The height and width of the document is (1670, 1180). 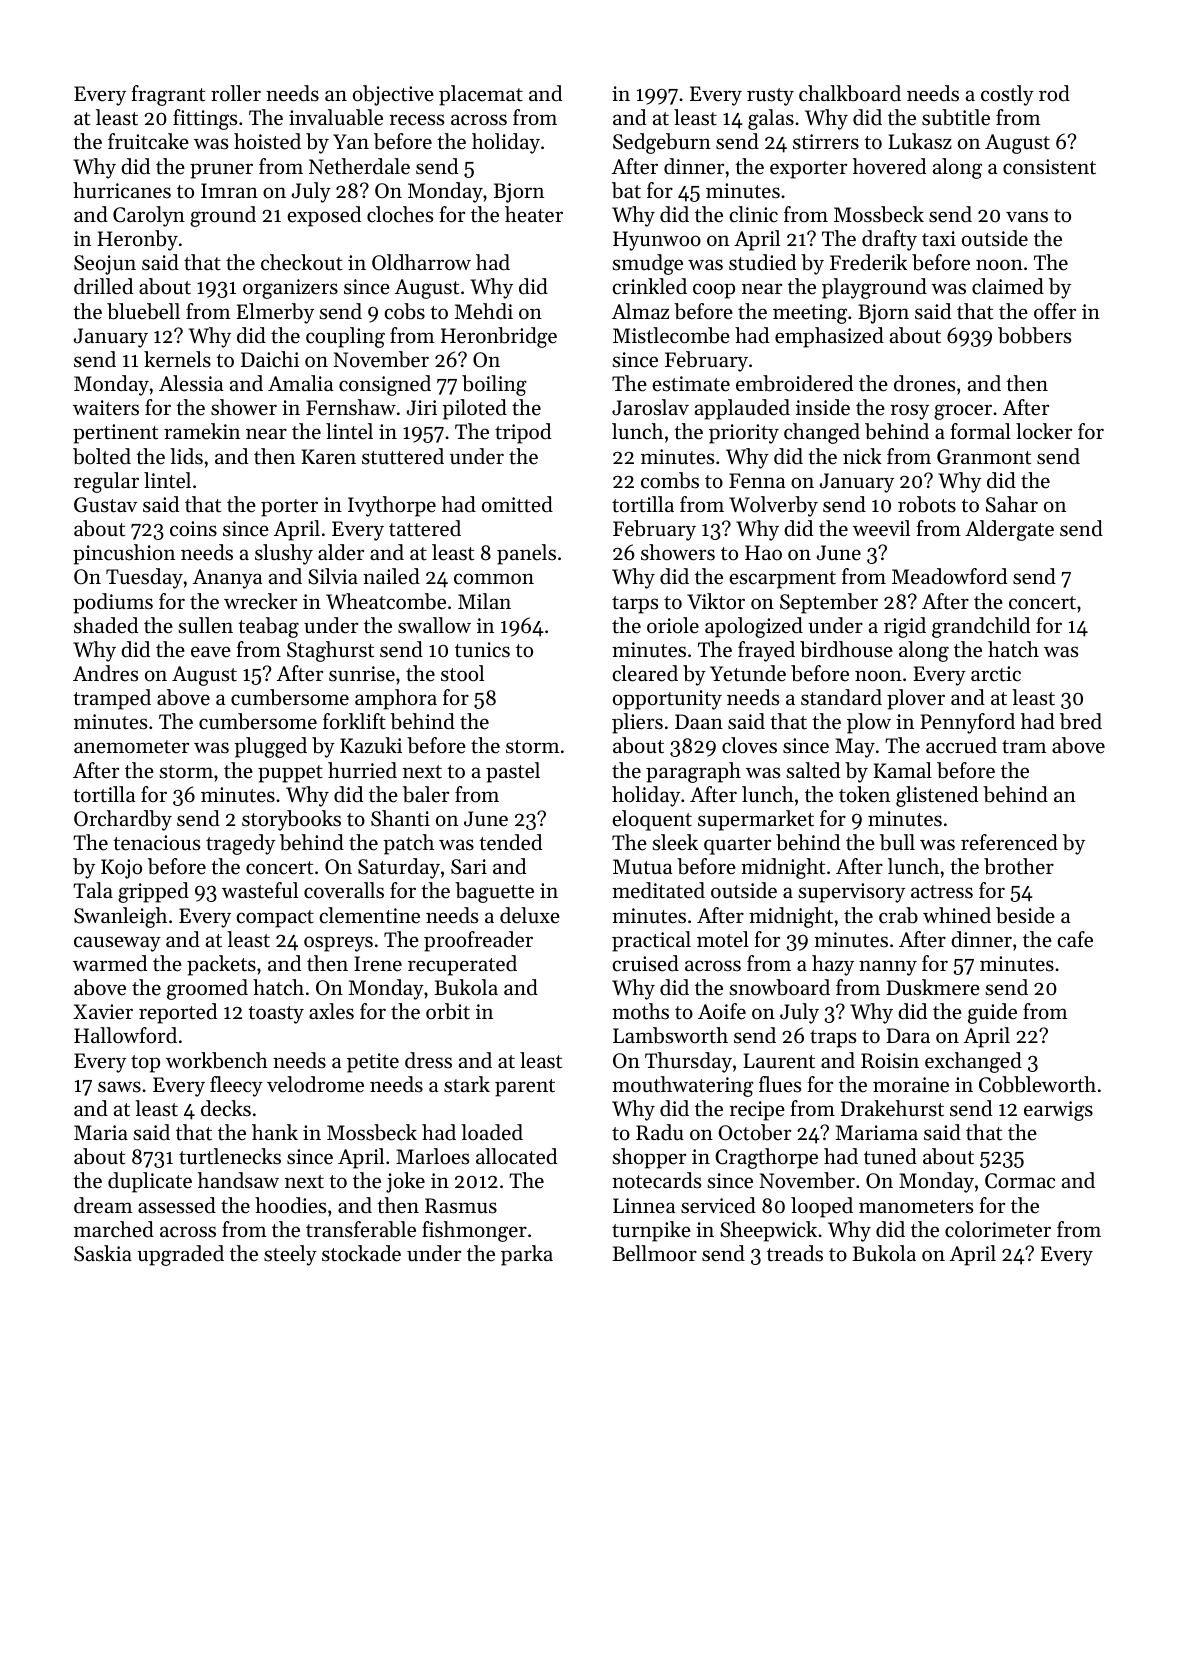 What do you see at coordinates (291, 820) in the document?
I see `storybooks` at bounding box center [291, 820].
